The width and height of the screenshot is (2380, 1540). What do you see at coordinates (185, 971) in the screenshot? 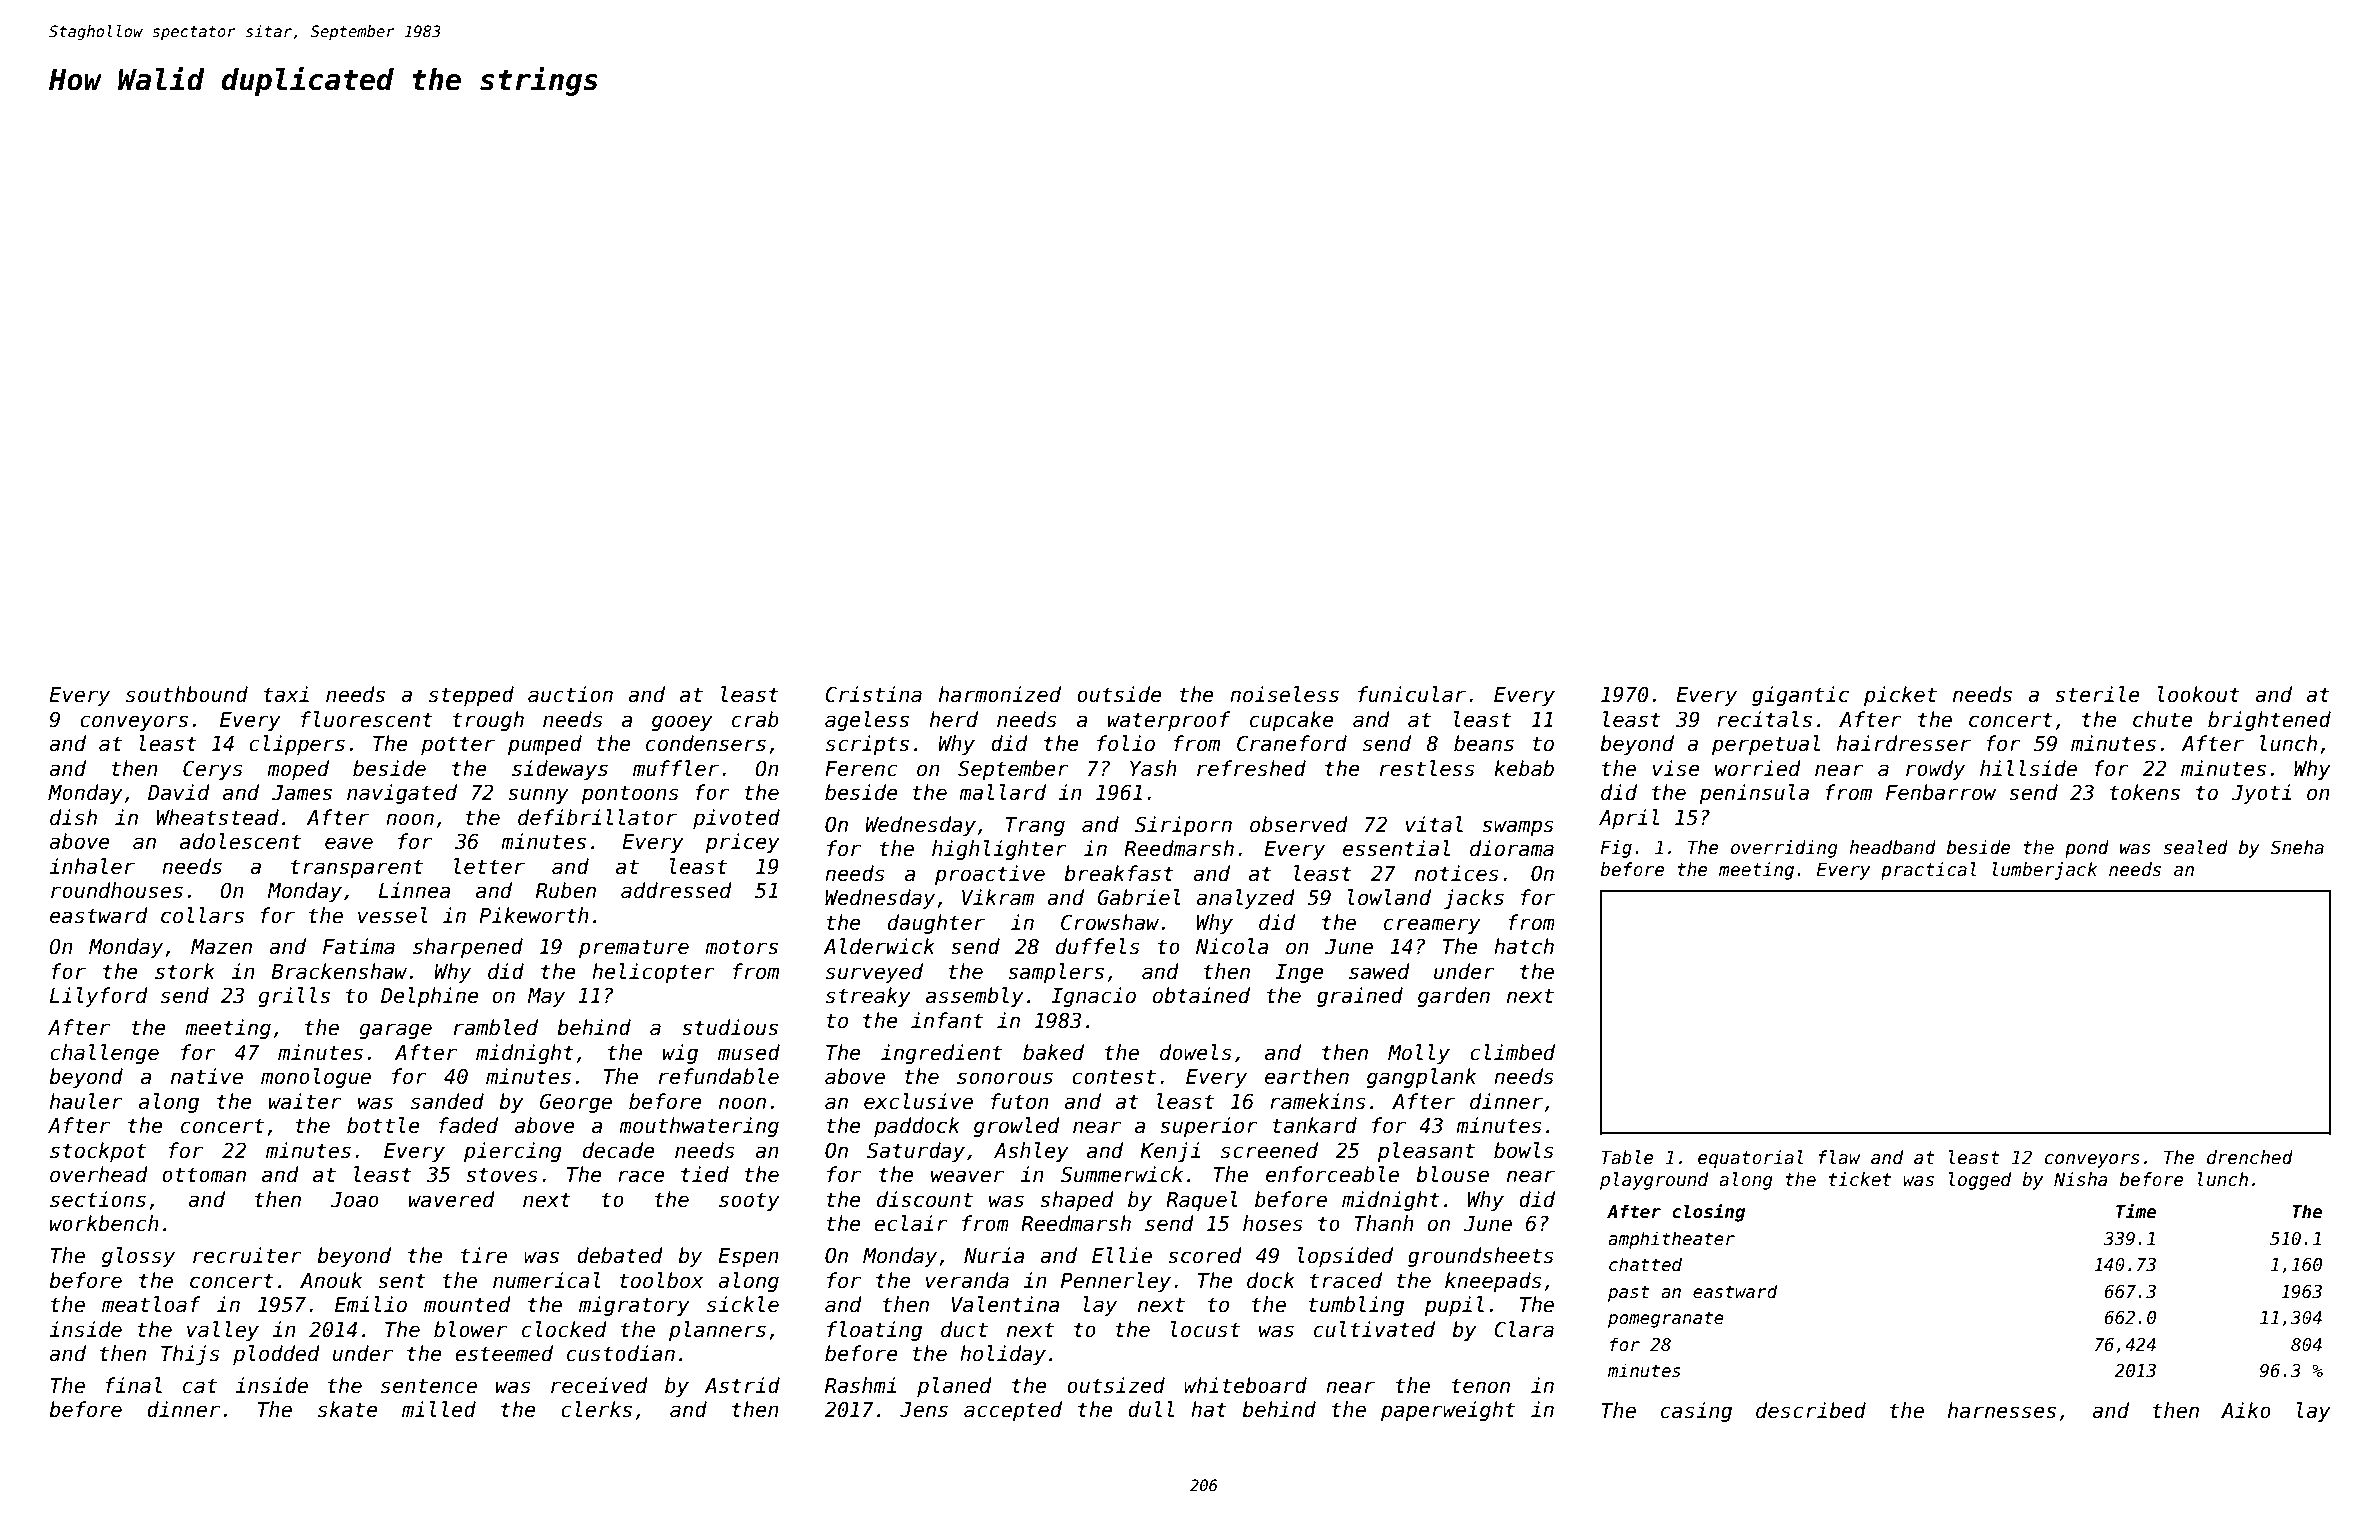
I see `stork` at bounding box center [185, 971].
